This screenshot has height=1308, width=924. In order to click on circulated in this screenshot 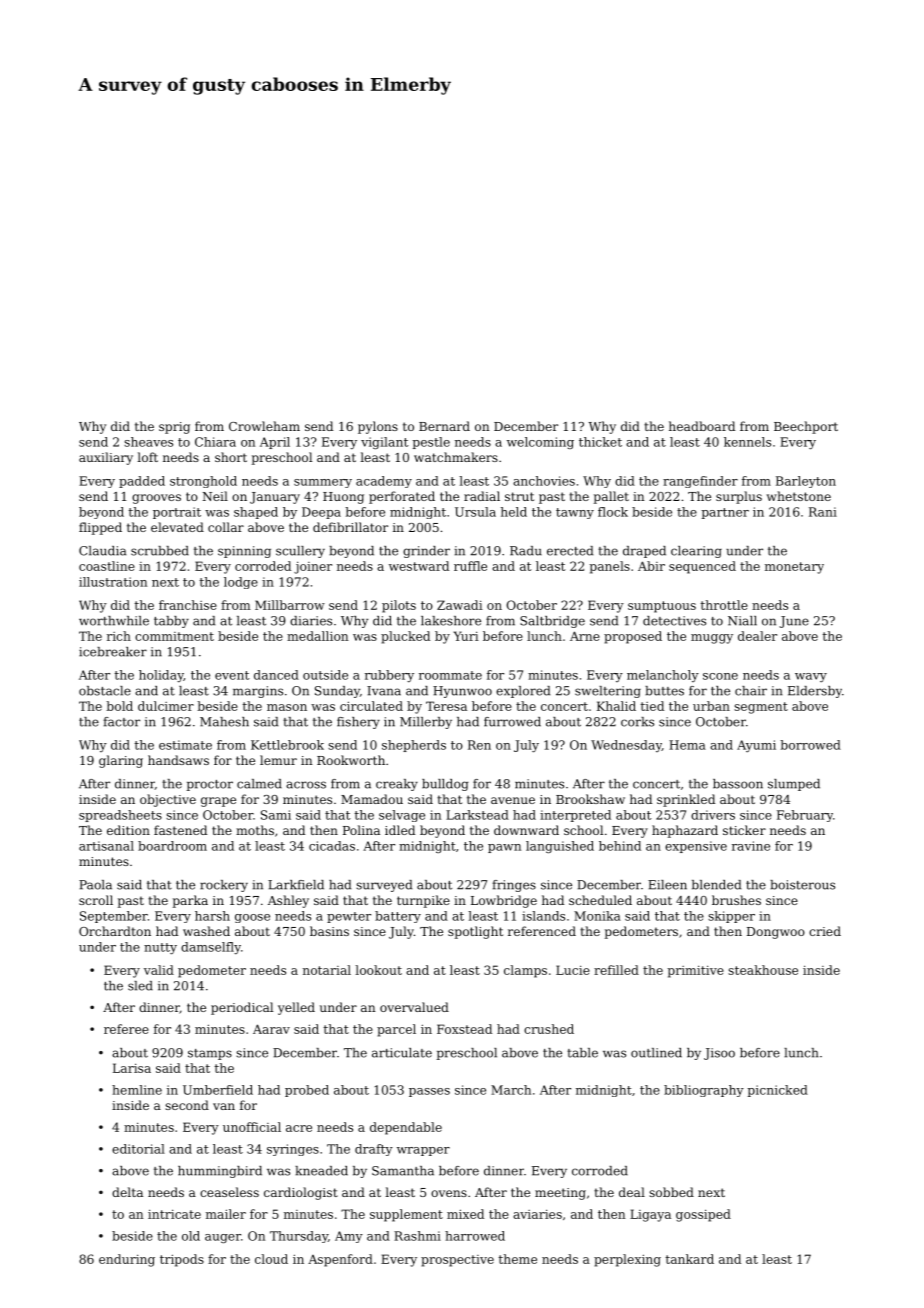, I will do `click(371, 706)`.
